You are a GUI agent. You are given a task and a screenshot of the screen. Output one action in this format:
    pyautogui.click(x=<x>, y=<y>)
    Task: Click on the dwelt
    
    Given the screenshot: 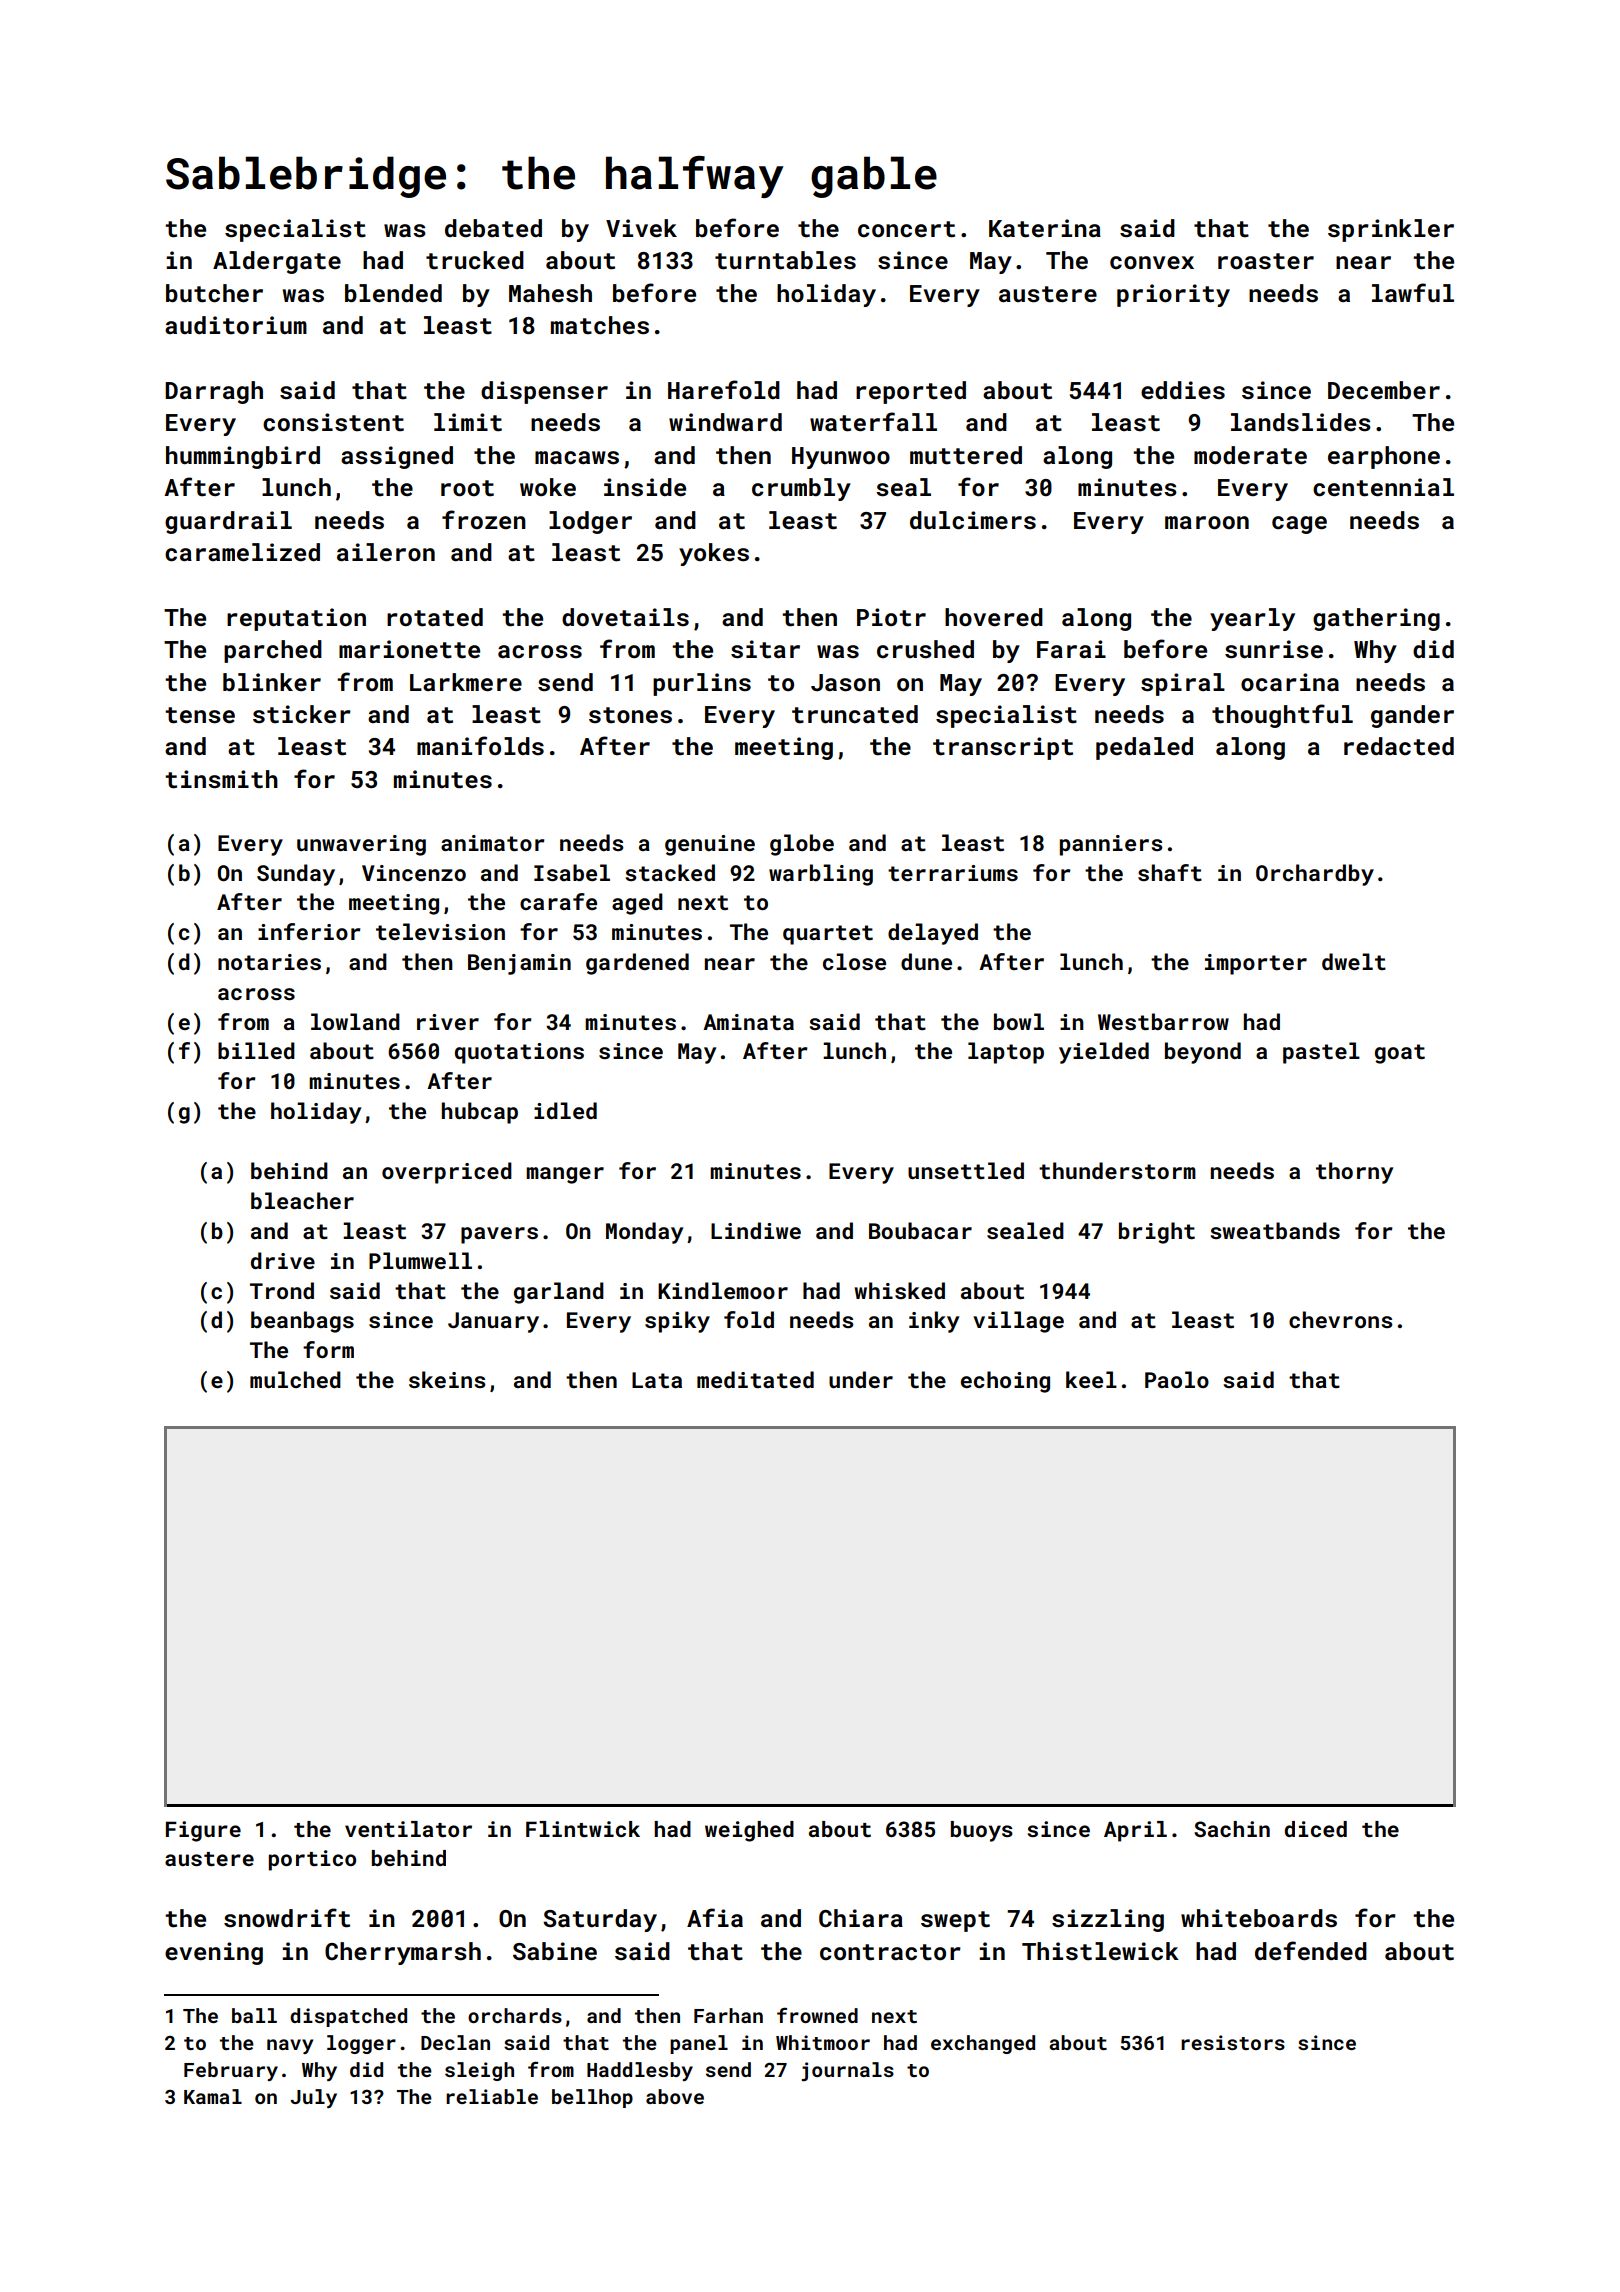 What is the action you would take?
    pyautogui.click(x=1354, y=961)
